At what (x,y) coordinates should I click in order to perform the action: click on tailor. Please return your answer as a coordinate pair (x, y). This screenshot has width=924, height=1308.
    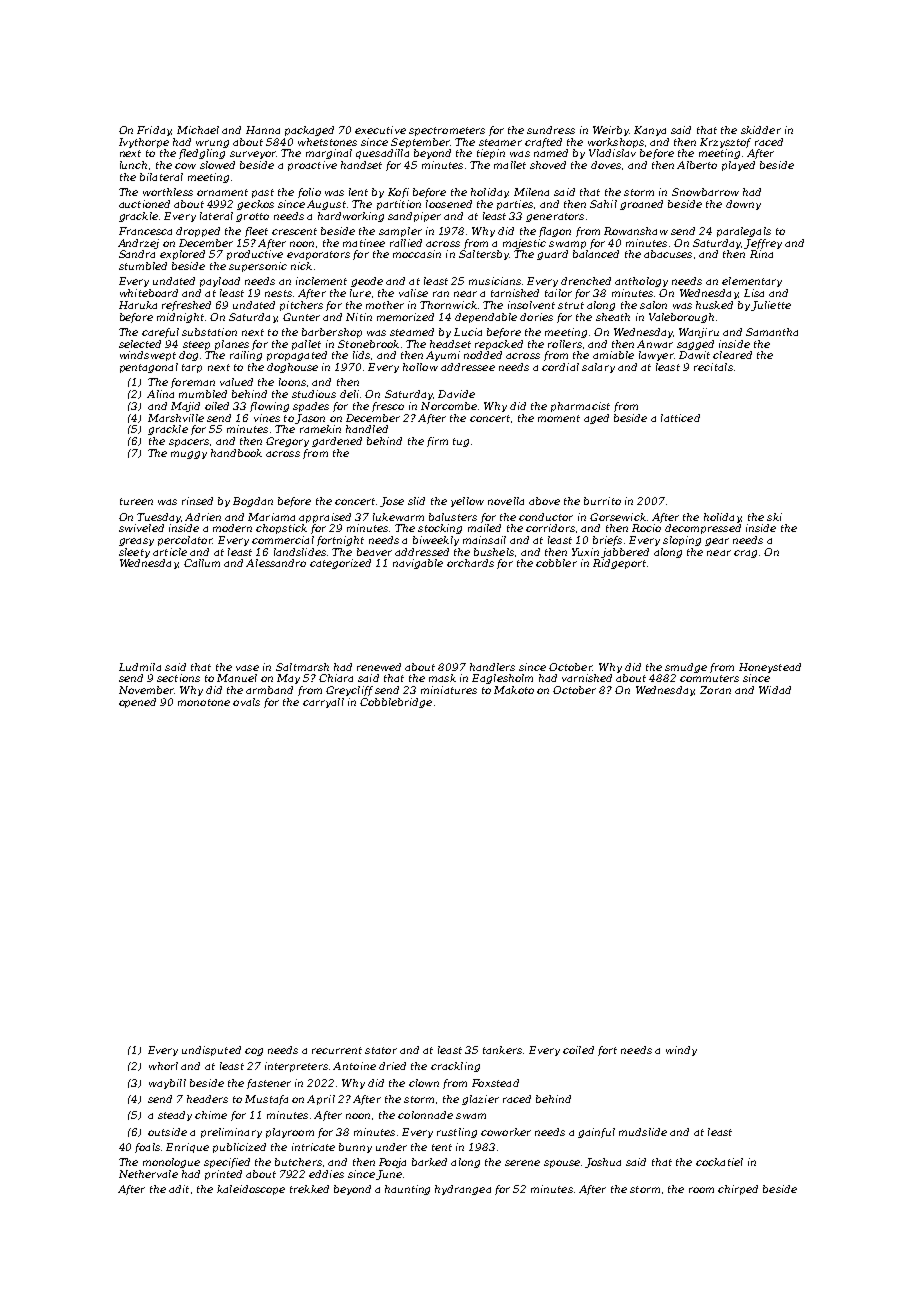
    Looking at the image, I should click on (558, 293).
